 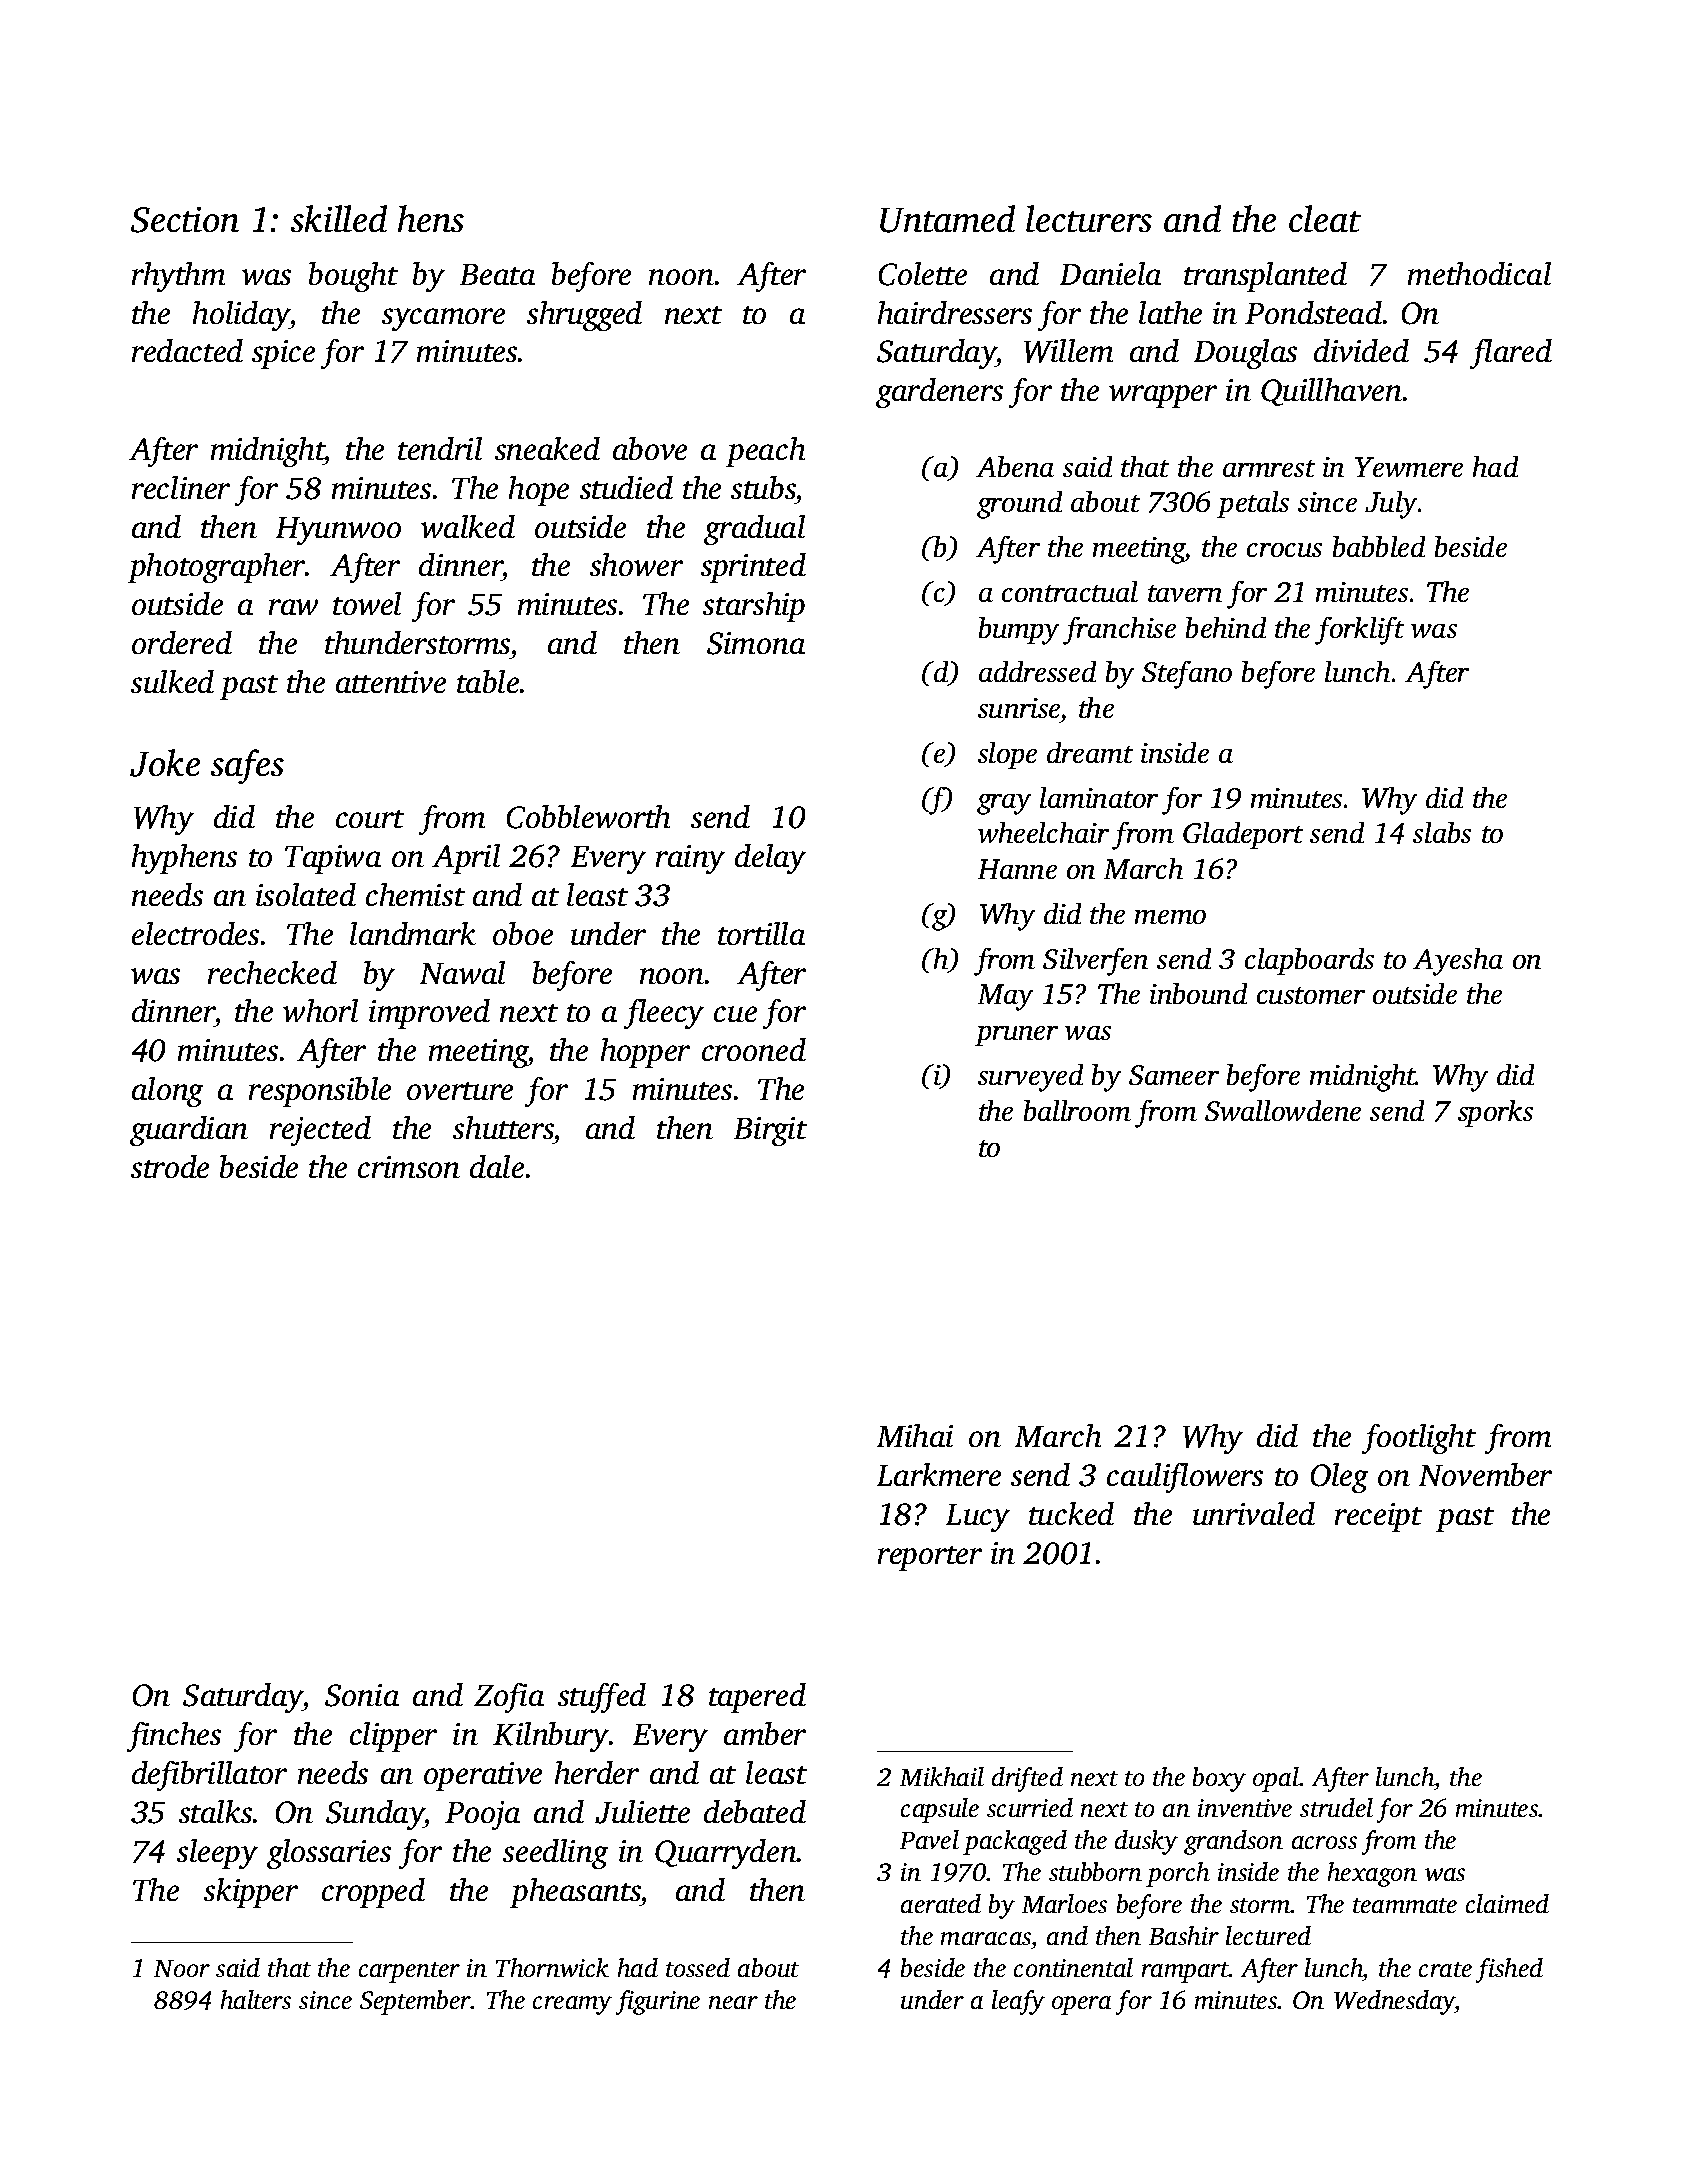 What do you see at coordinates (1507, 1903) in the image?
I see `claimed` at bounding box center [1507, 1903].
